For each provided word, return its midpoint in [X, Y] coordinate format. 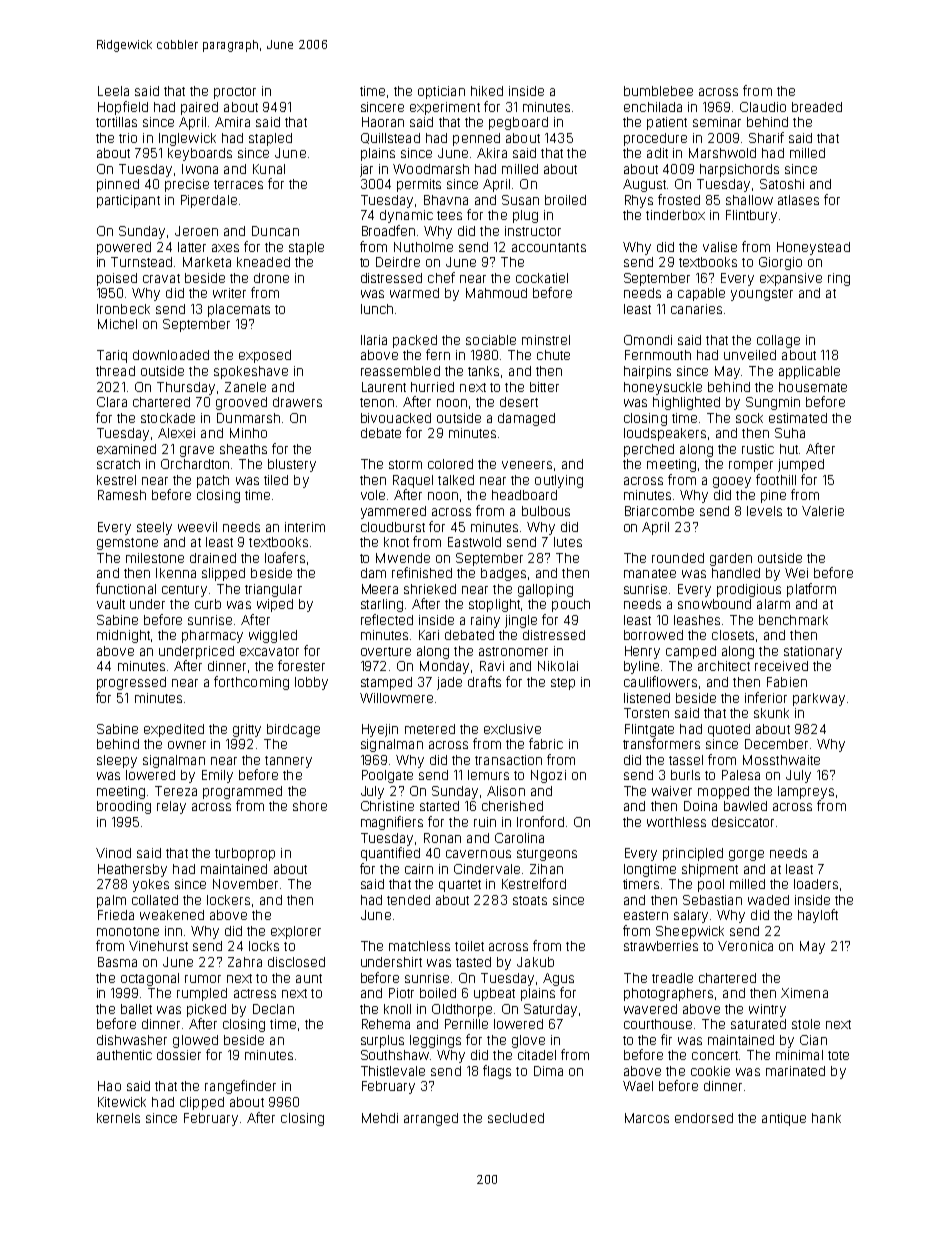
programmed [242, 792]
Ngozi [548, 776]
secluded [516, 1118]
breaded [817, 107]
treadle [672, 978]
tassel [686, 760]
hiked [487, 91]
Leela [113, 91]
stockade [168, 418]
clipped [202, 1103]
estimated [798, 418]
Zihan [546, 869]
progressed [131, 683]
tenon [377, 402]
